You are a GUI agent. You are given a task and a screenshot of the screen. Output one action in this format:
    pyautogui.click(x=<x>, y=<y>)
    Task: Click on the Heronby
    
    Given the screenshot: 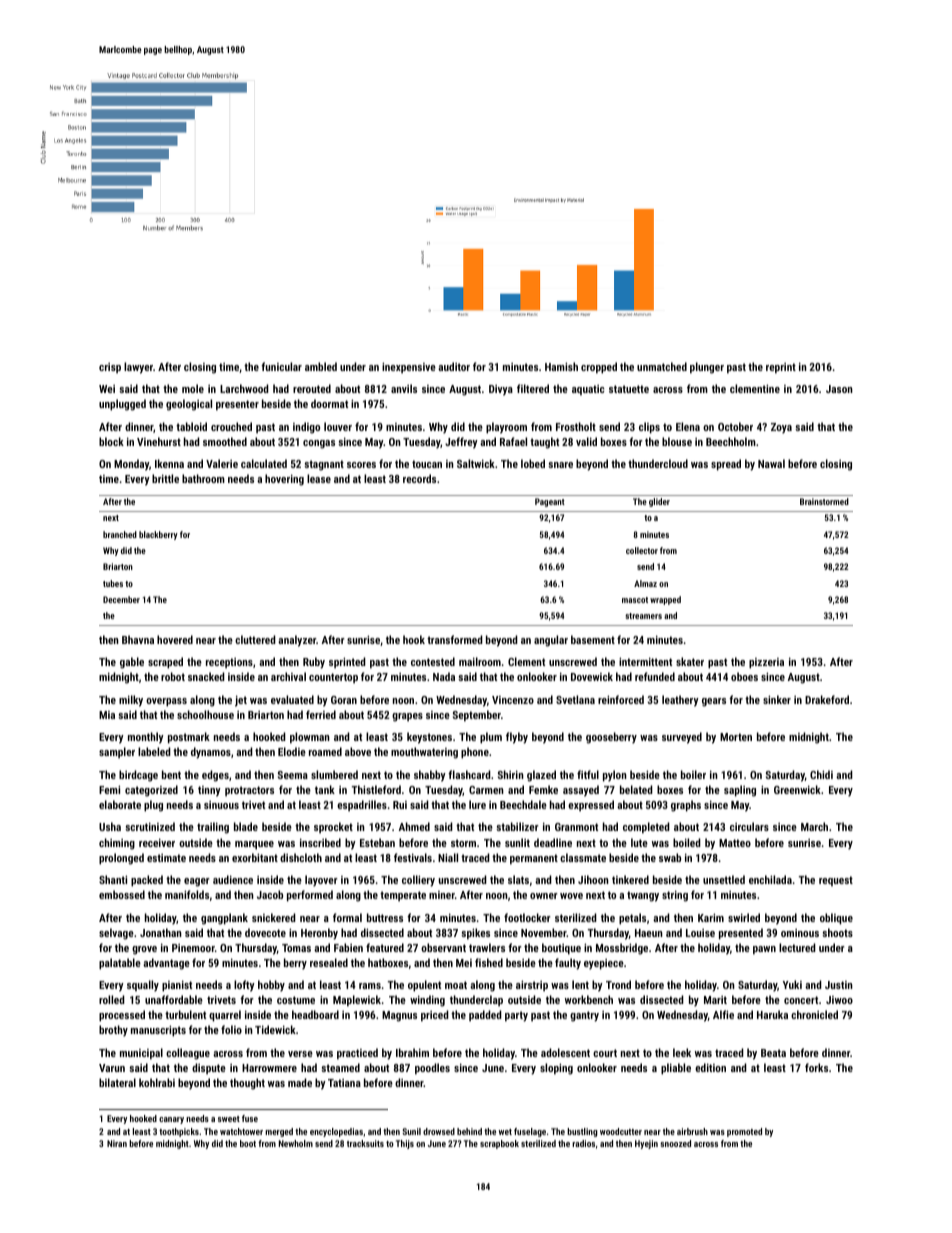 What is the action you would take?
    pyautogui.click(x=319, y=934)
